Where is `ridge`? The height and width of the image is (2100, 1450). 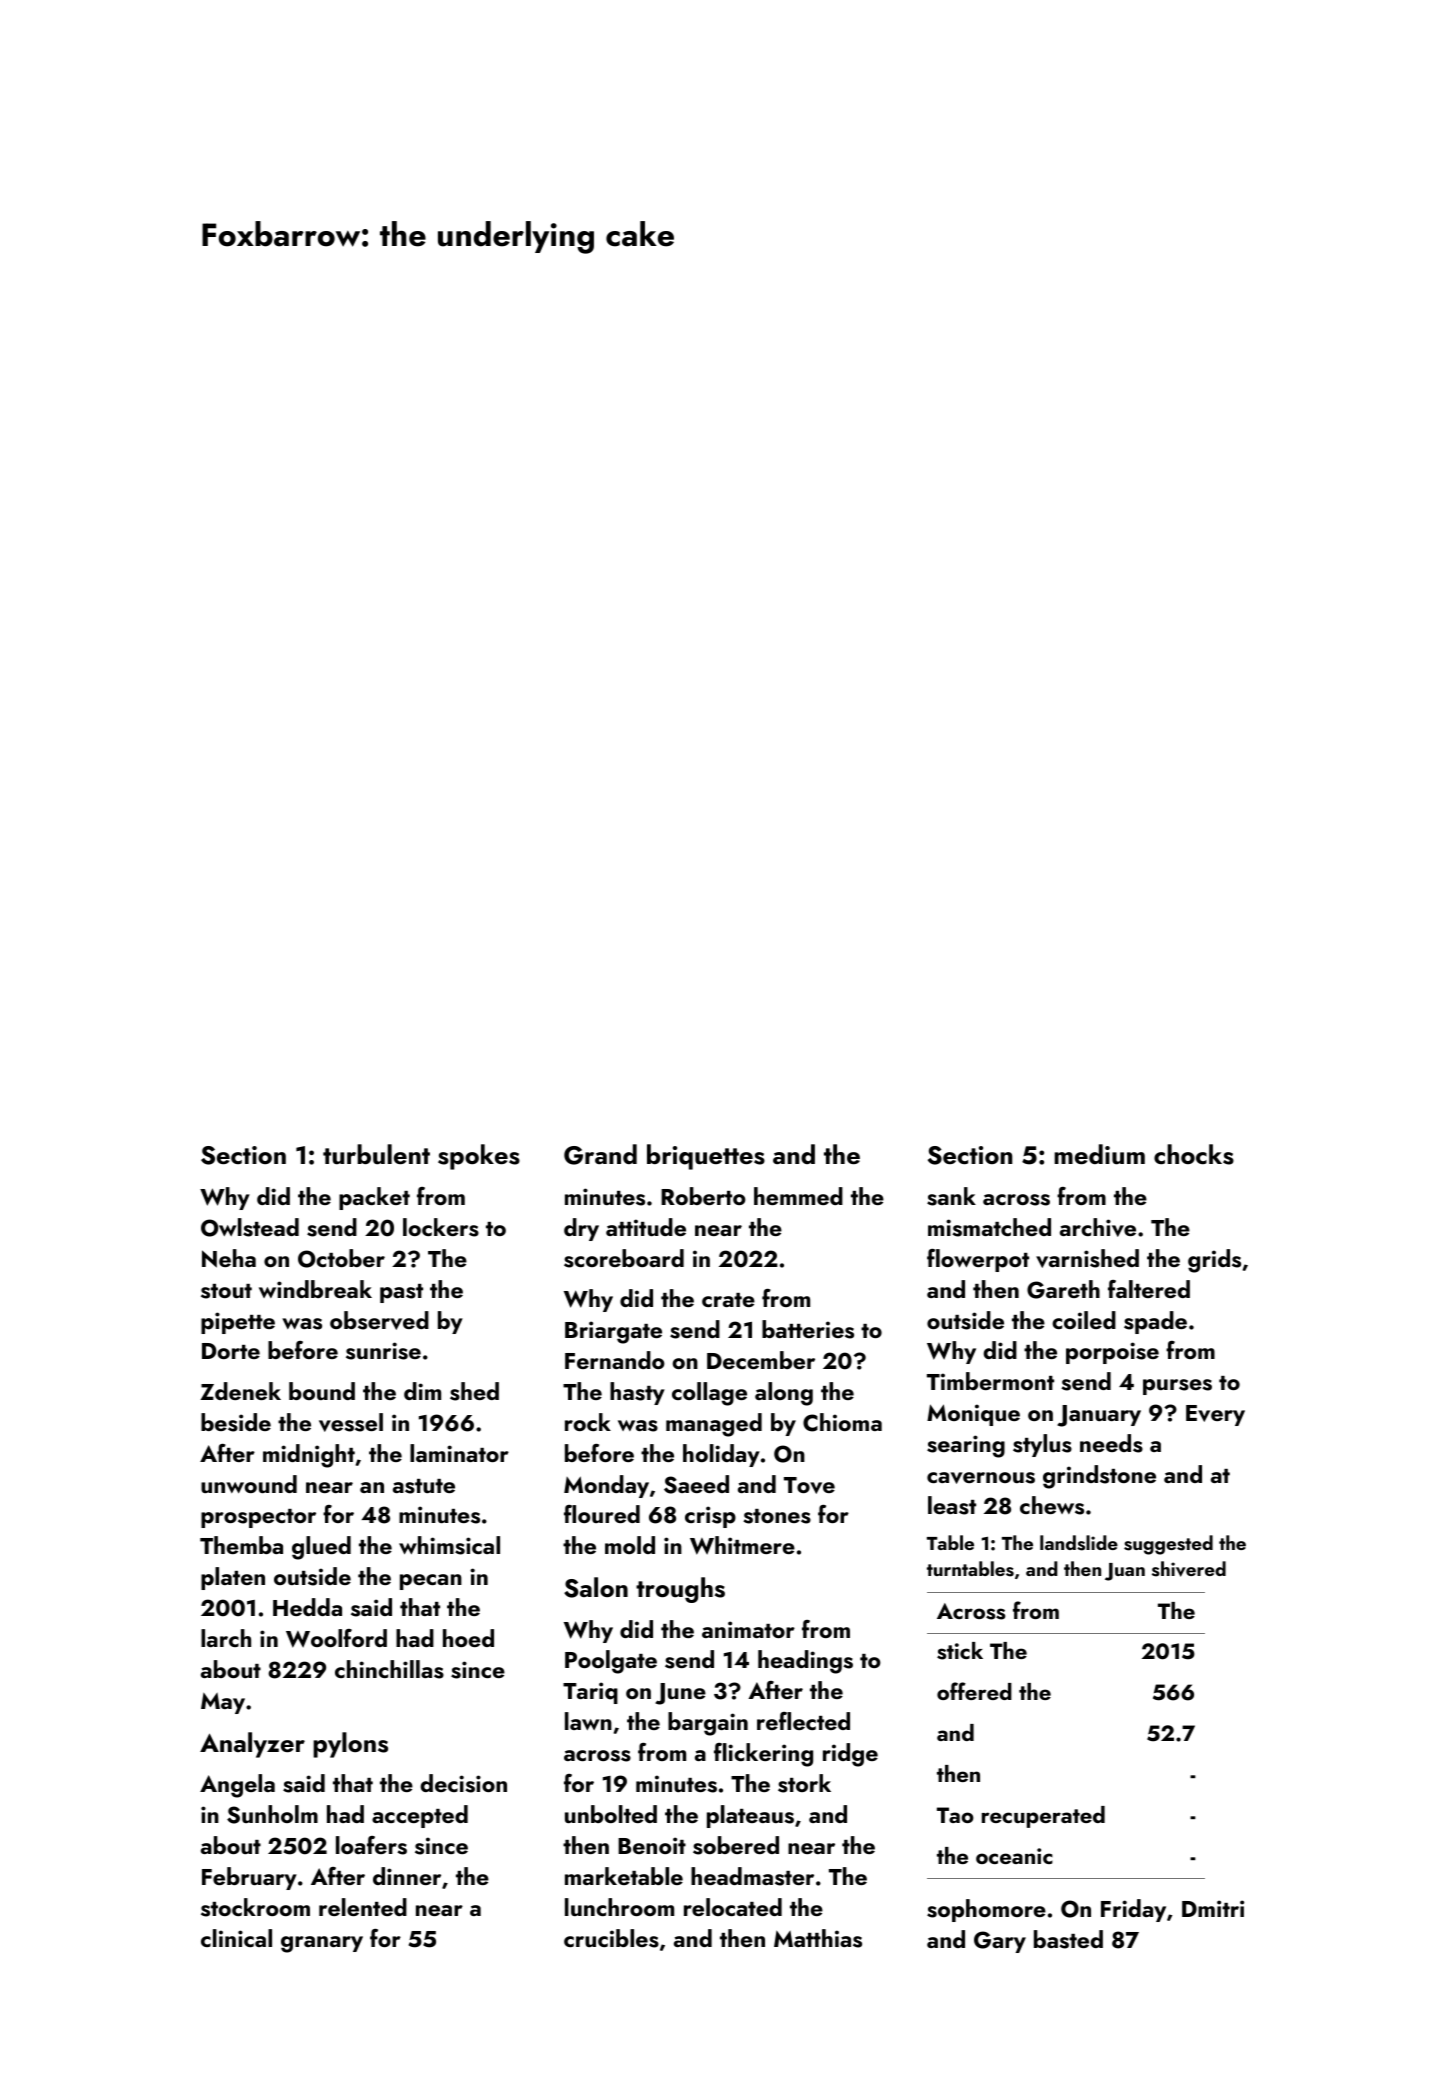 ridge is located at coordinates (850, 1755).
